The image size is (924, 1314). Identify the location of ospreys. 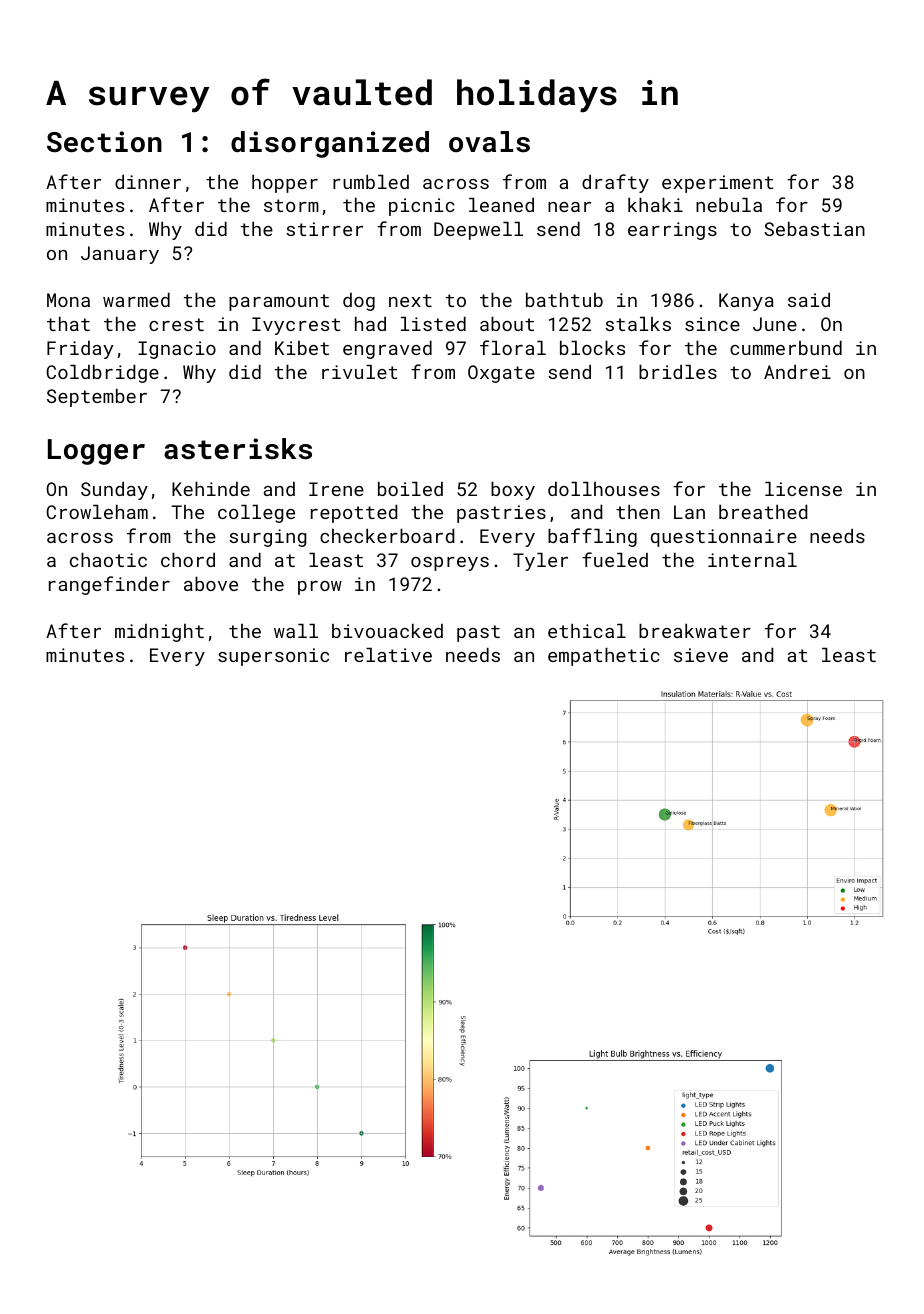
(450, 564).
